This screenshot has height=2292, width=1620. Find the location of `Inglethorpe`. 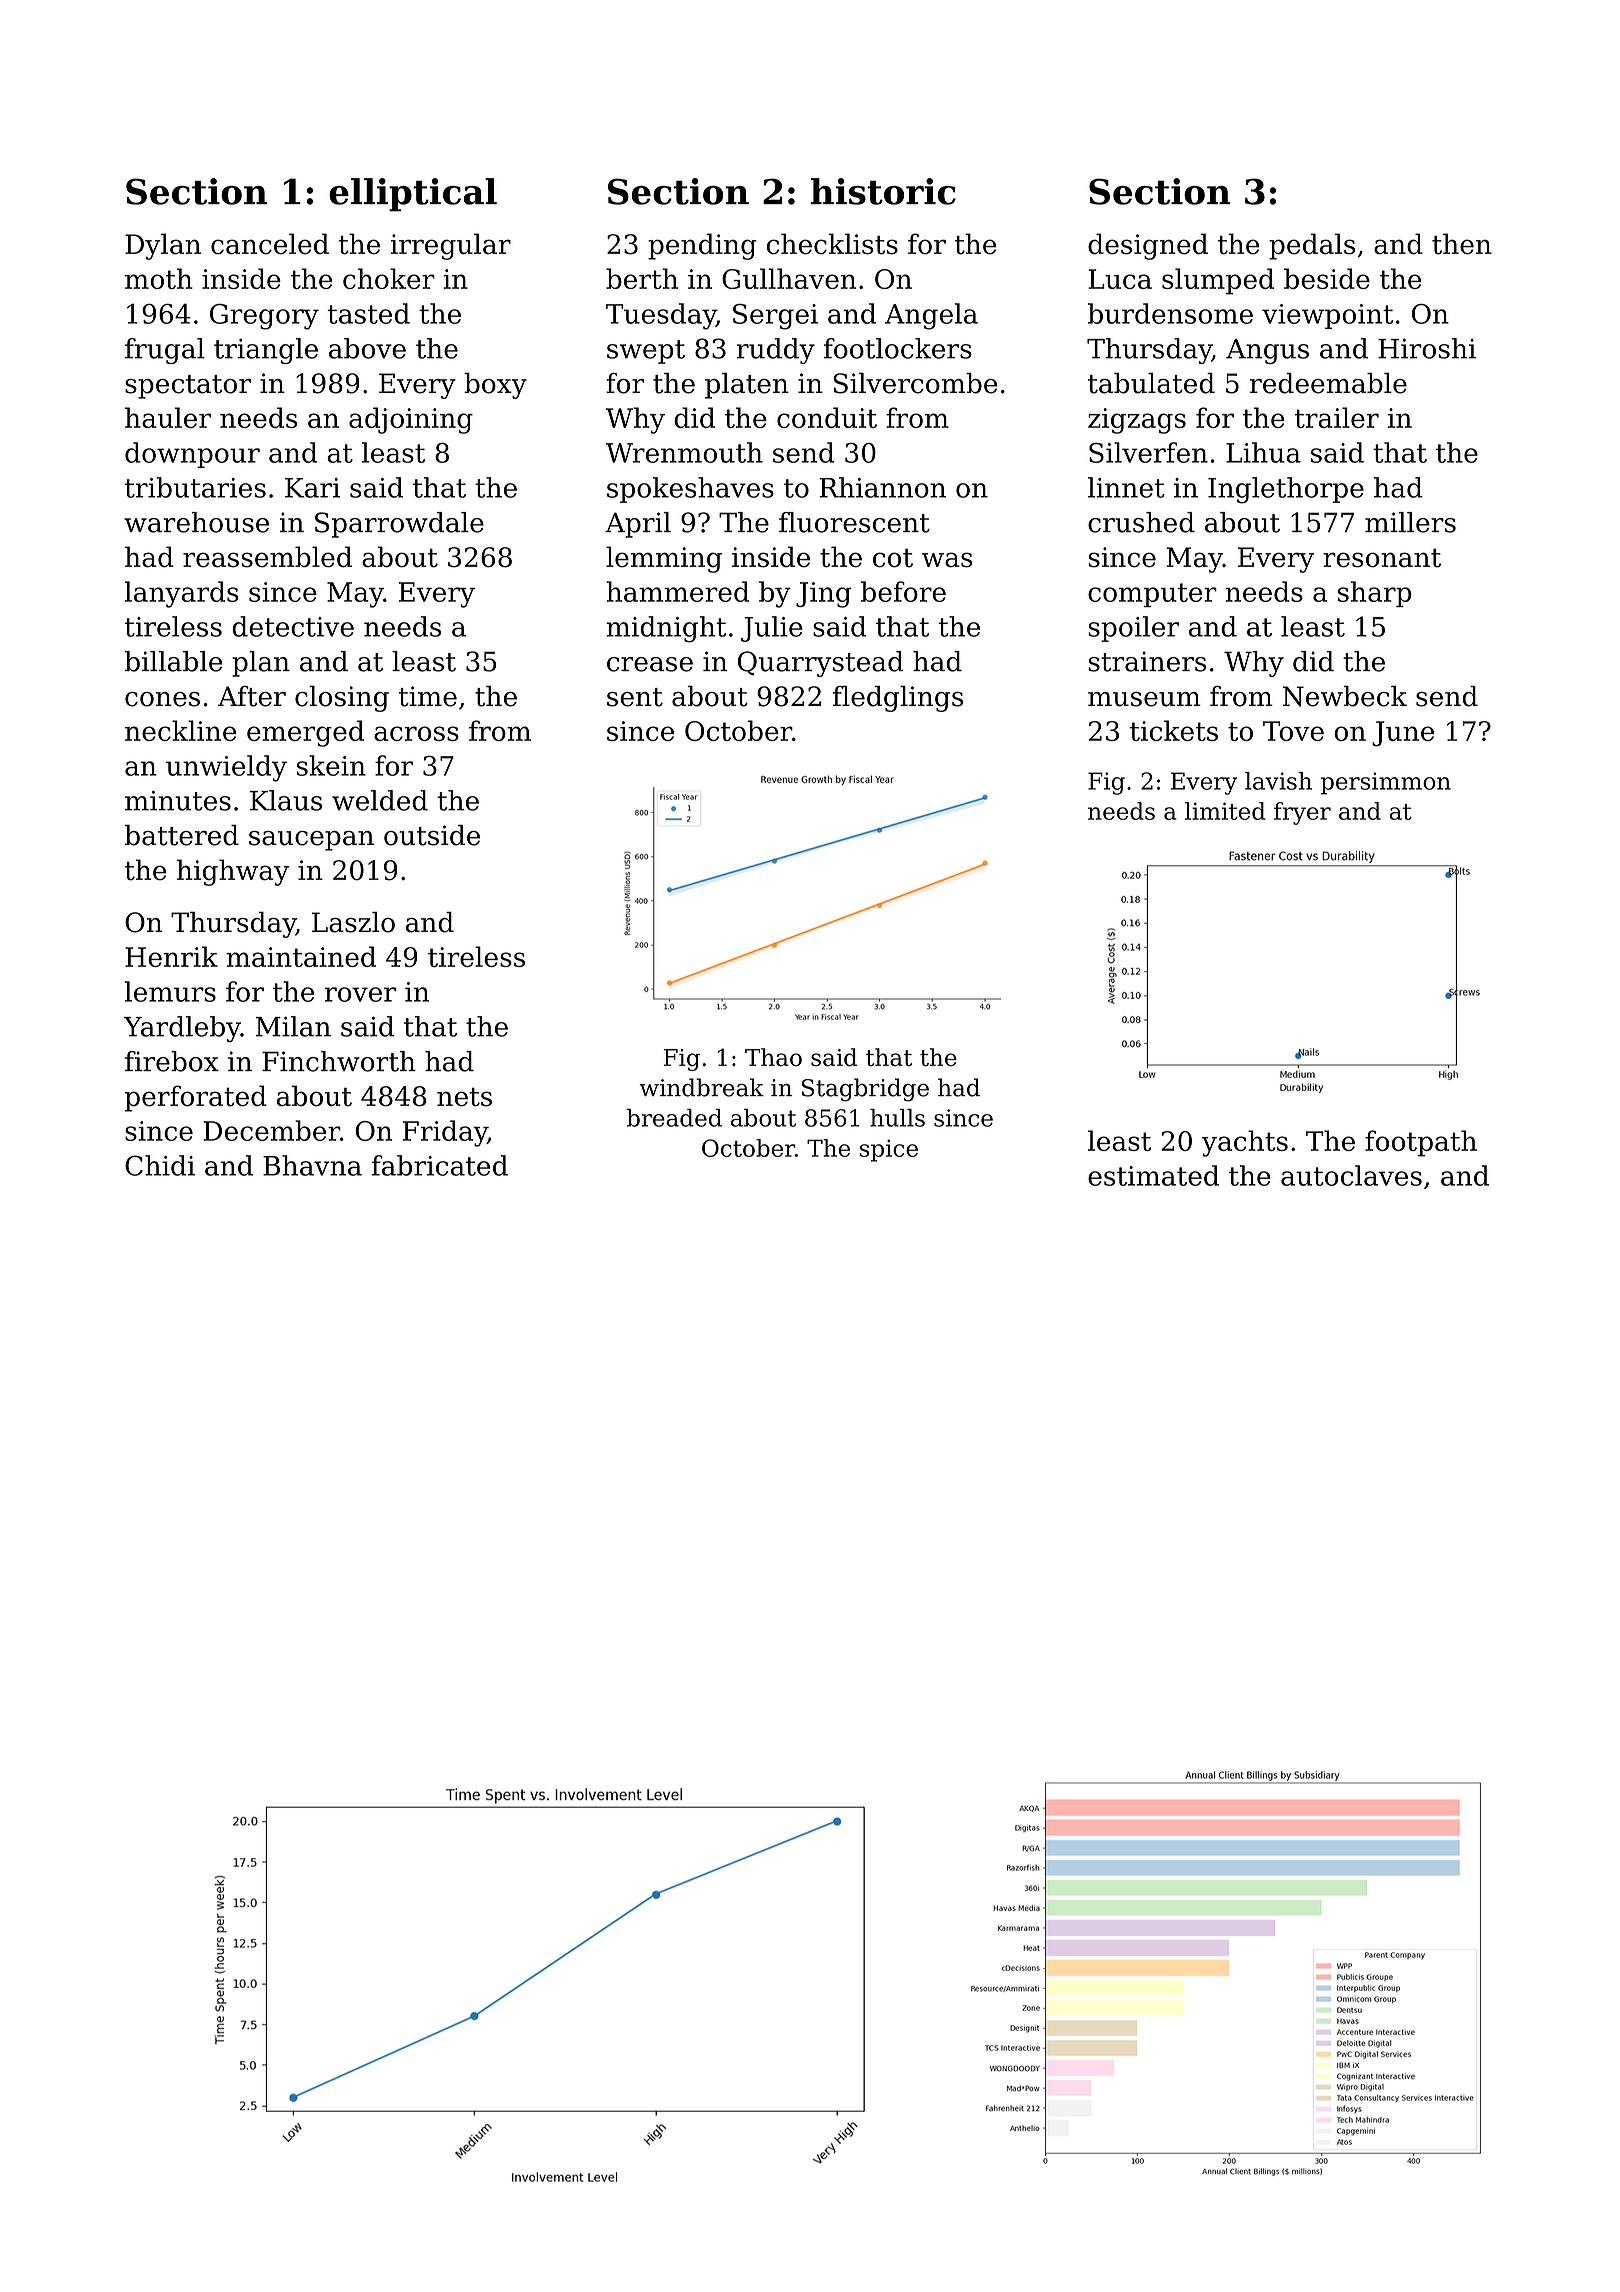

Inglethorpe is located at coordinates (1286, 490).
